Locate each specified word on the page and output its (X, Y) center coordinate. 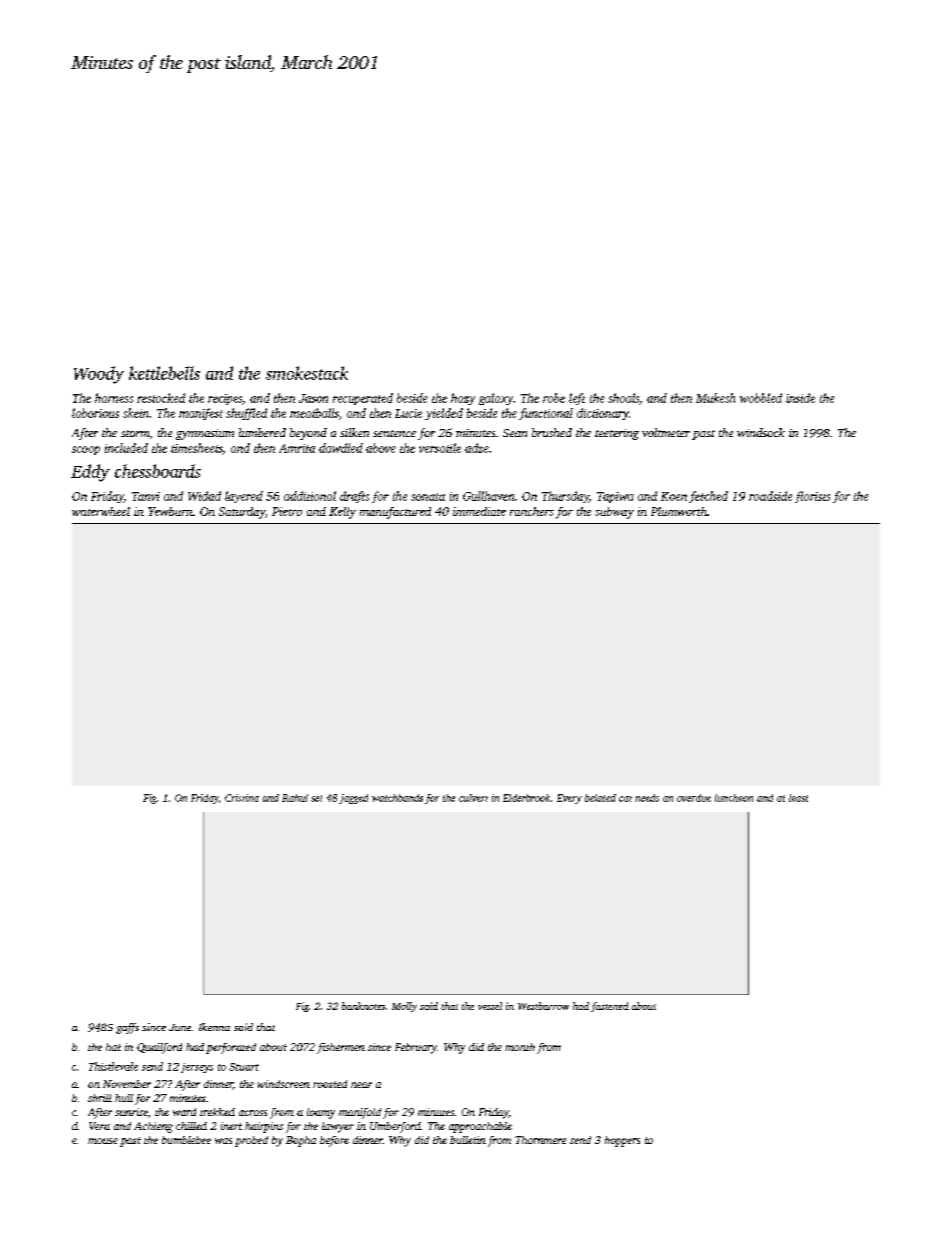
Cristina (242, 798)
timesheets (197, 449)
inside (800, 398)
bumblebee (186, 1140)
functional (546, 414)
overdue (694, 798)
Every (569, 799)
